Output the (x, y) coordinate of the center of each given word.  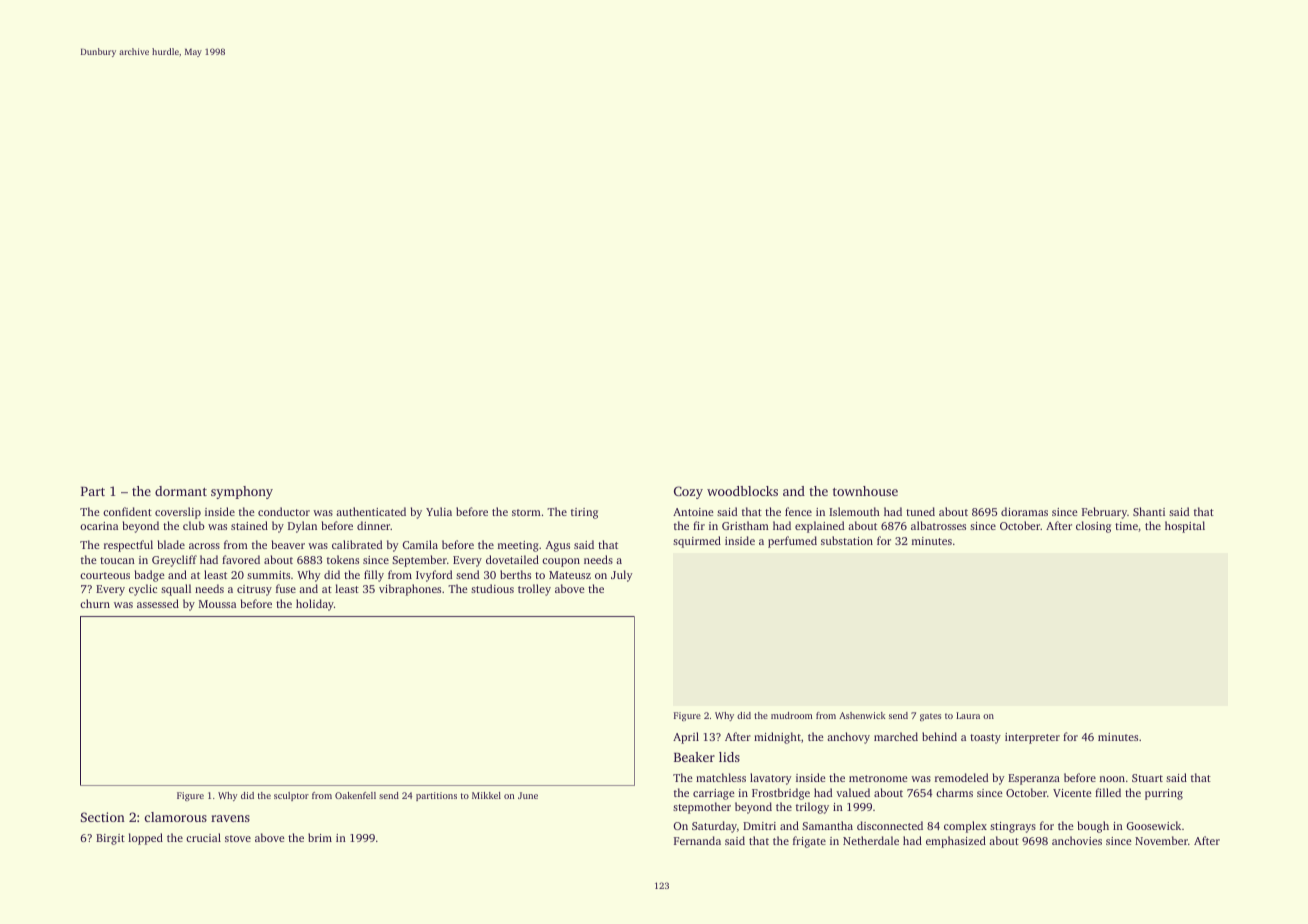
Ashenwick (862, 715)
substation (847, 540)
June (528, 795)
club (194, 525)
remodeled (961, 777)
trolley (534, 590)
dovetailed (512, 559)
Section (103, 817)
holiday (315, 605)
